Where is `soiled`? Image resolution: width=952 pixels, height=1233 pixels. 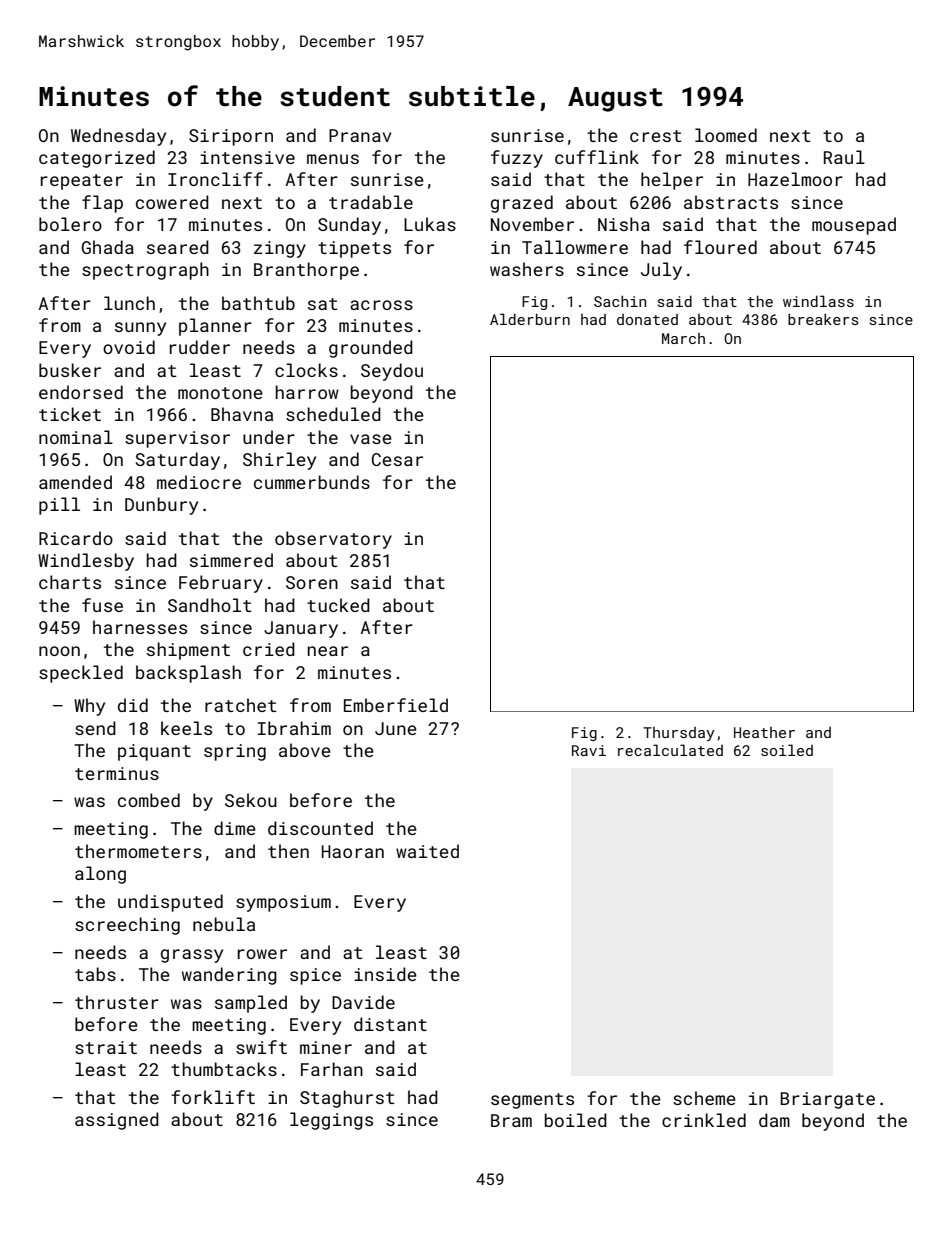 soiled is located at coordinates (787, 750).
